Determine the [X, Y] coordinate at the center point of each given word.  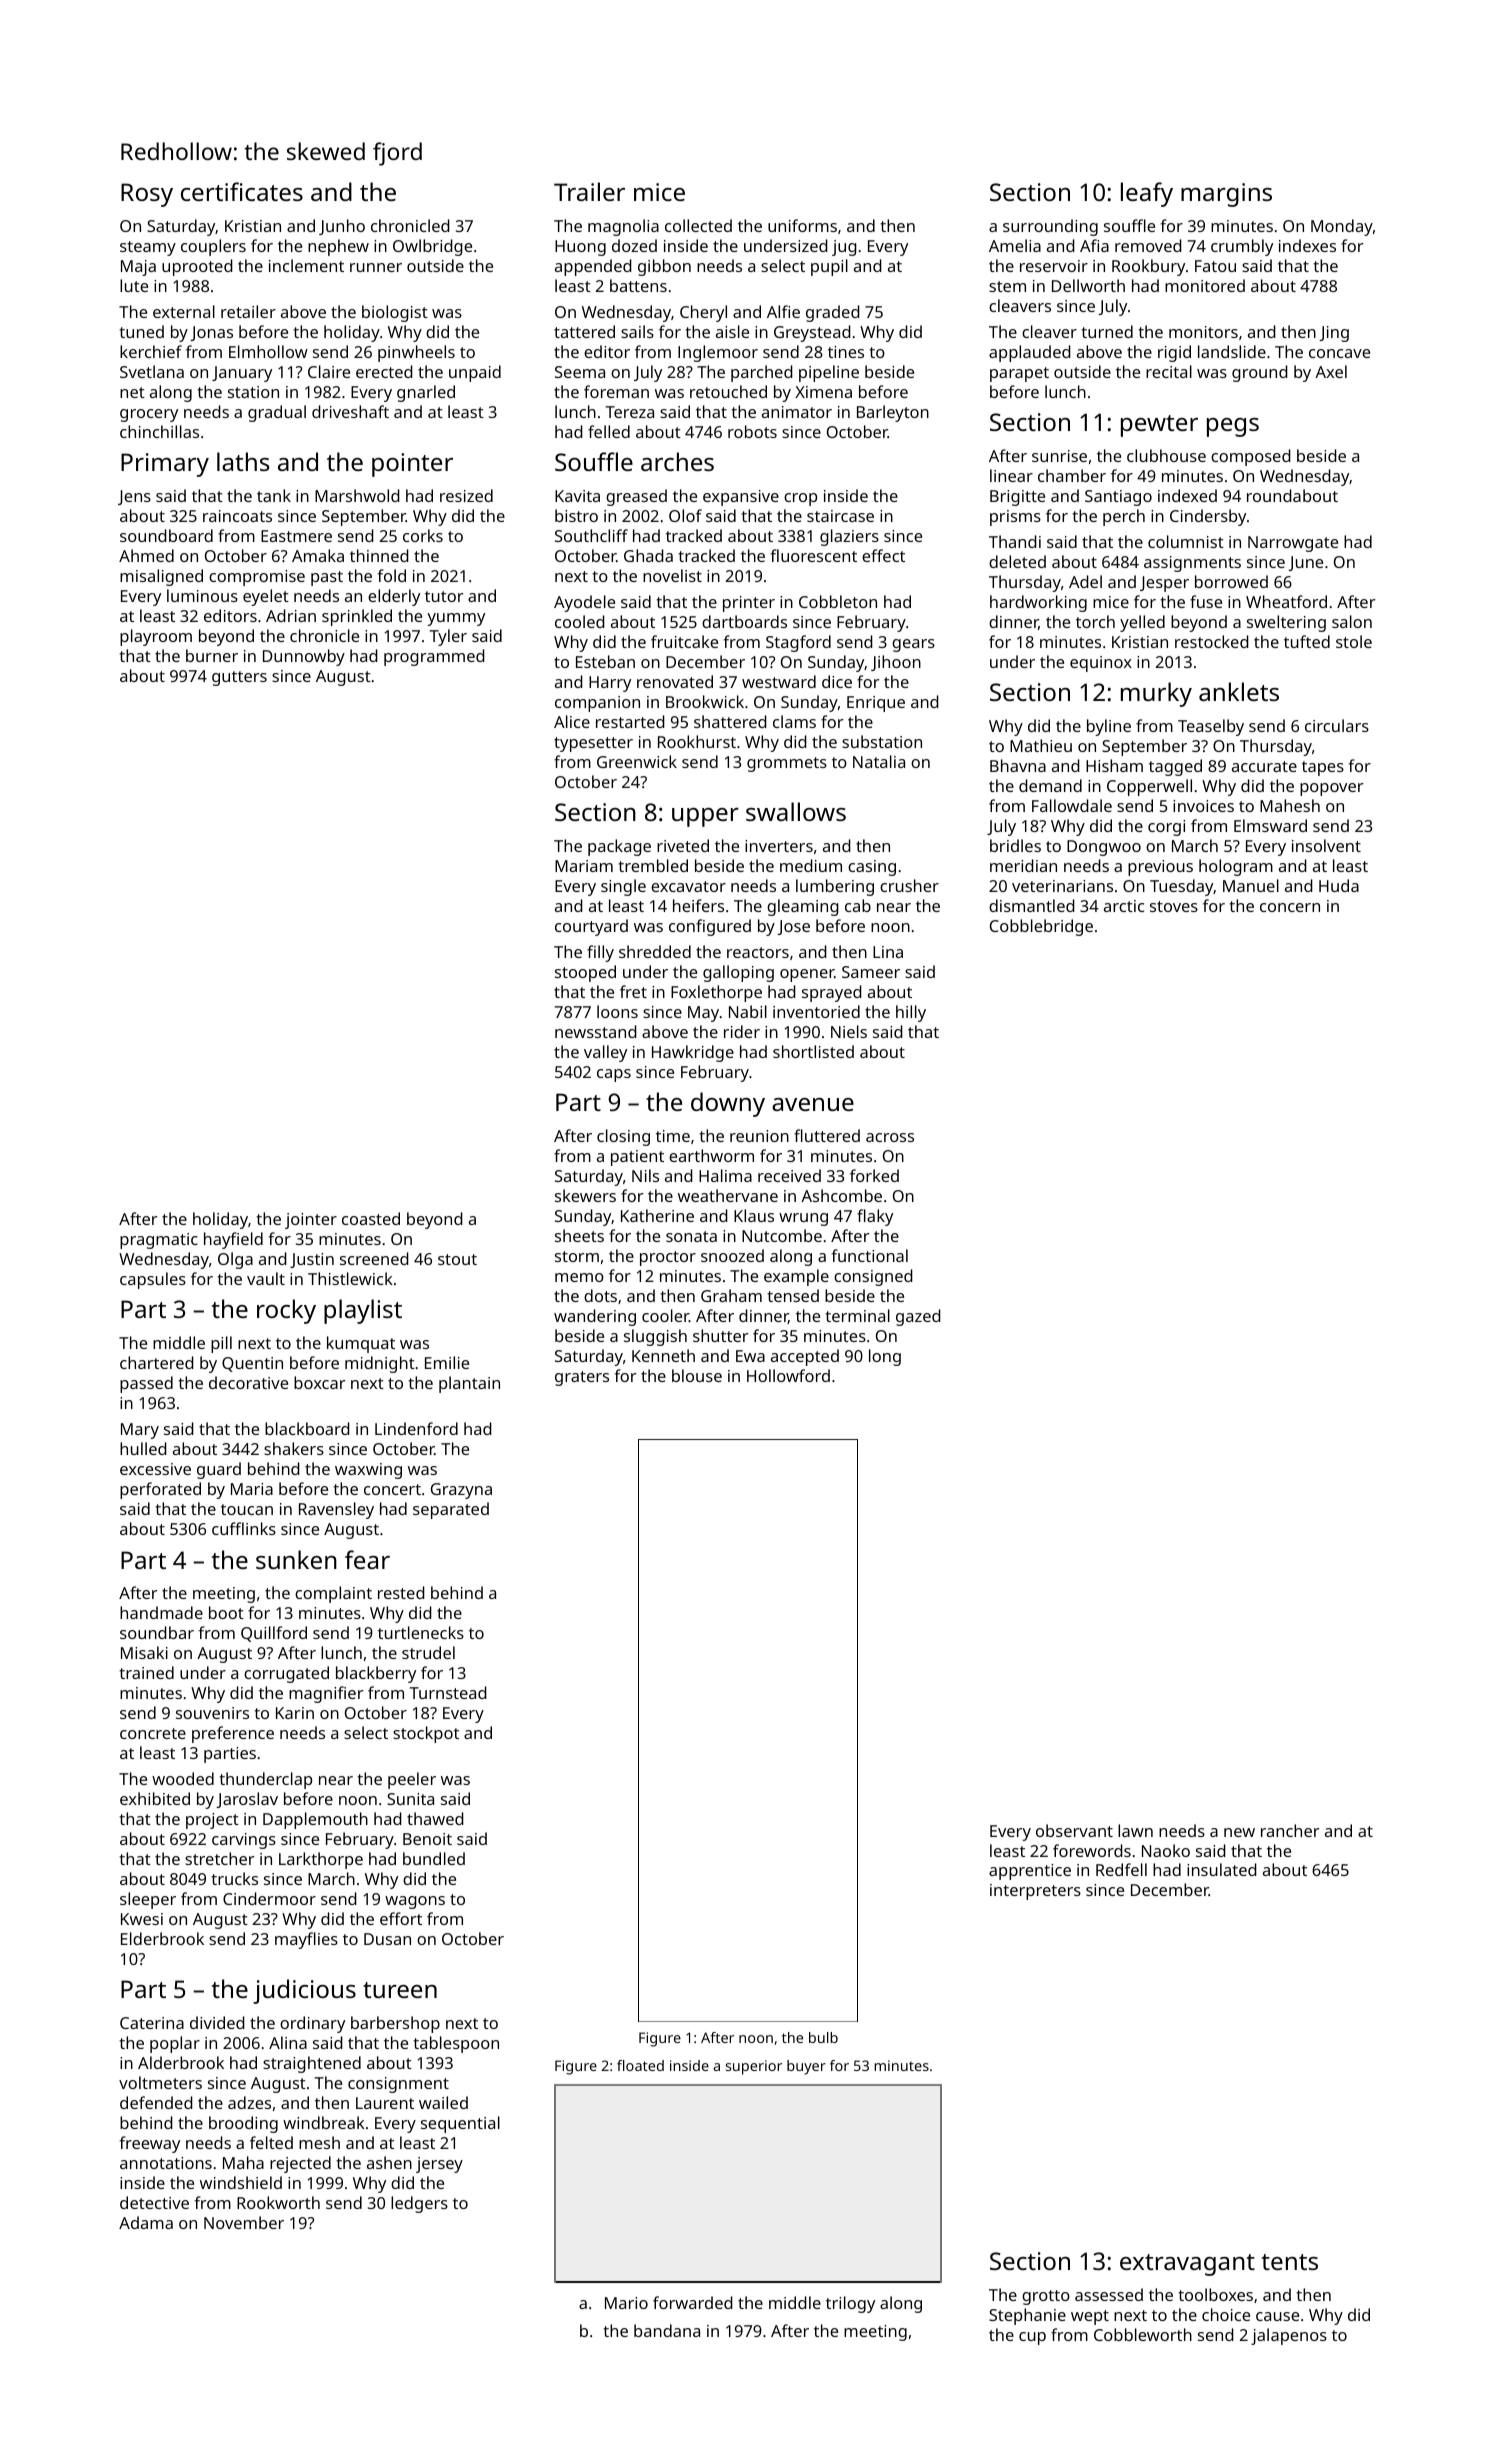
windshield [241, 2182]
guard [219, 1470]
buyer [806, 2067]
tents [1290, 2262]
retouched [728, 391]
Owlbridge [432, 247]
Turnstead [448, 1692]
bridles [1015, 845]
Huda [1339, 885]
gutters [239, 678]
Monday [1342, 227]
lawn [1135, 1830]
